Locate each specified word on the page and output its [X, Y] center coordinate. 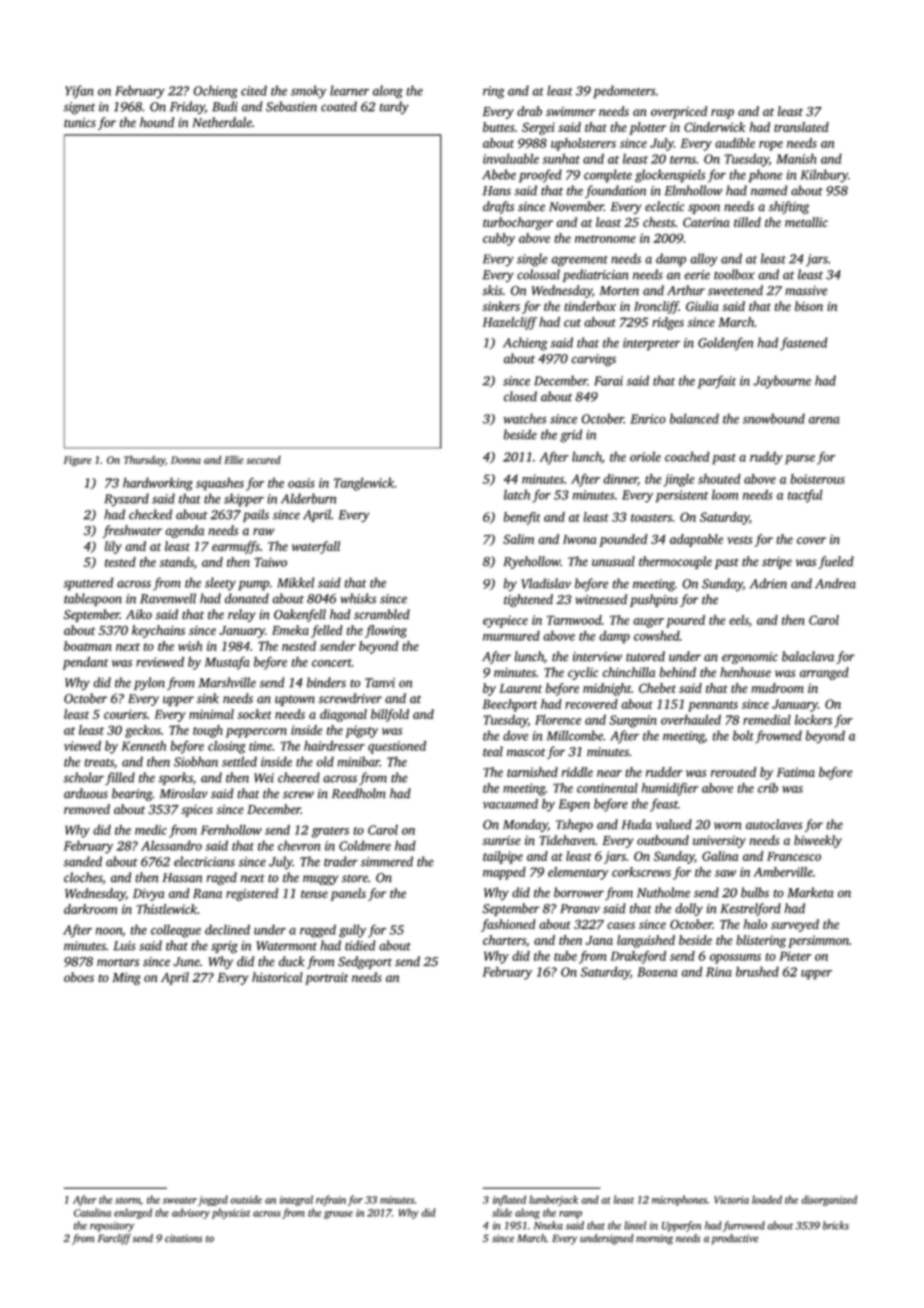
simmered [387, 861]
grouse [338, 1215]
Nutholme [663, 892]
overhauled [691, 720]
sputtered [89, 584]
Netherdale [222, 122]
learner [349, 90]
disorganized [829, 1200]
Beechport [509, 705]
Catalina [92, 1212]
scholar [84, 777]
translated [801, 127]
